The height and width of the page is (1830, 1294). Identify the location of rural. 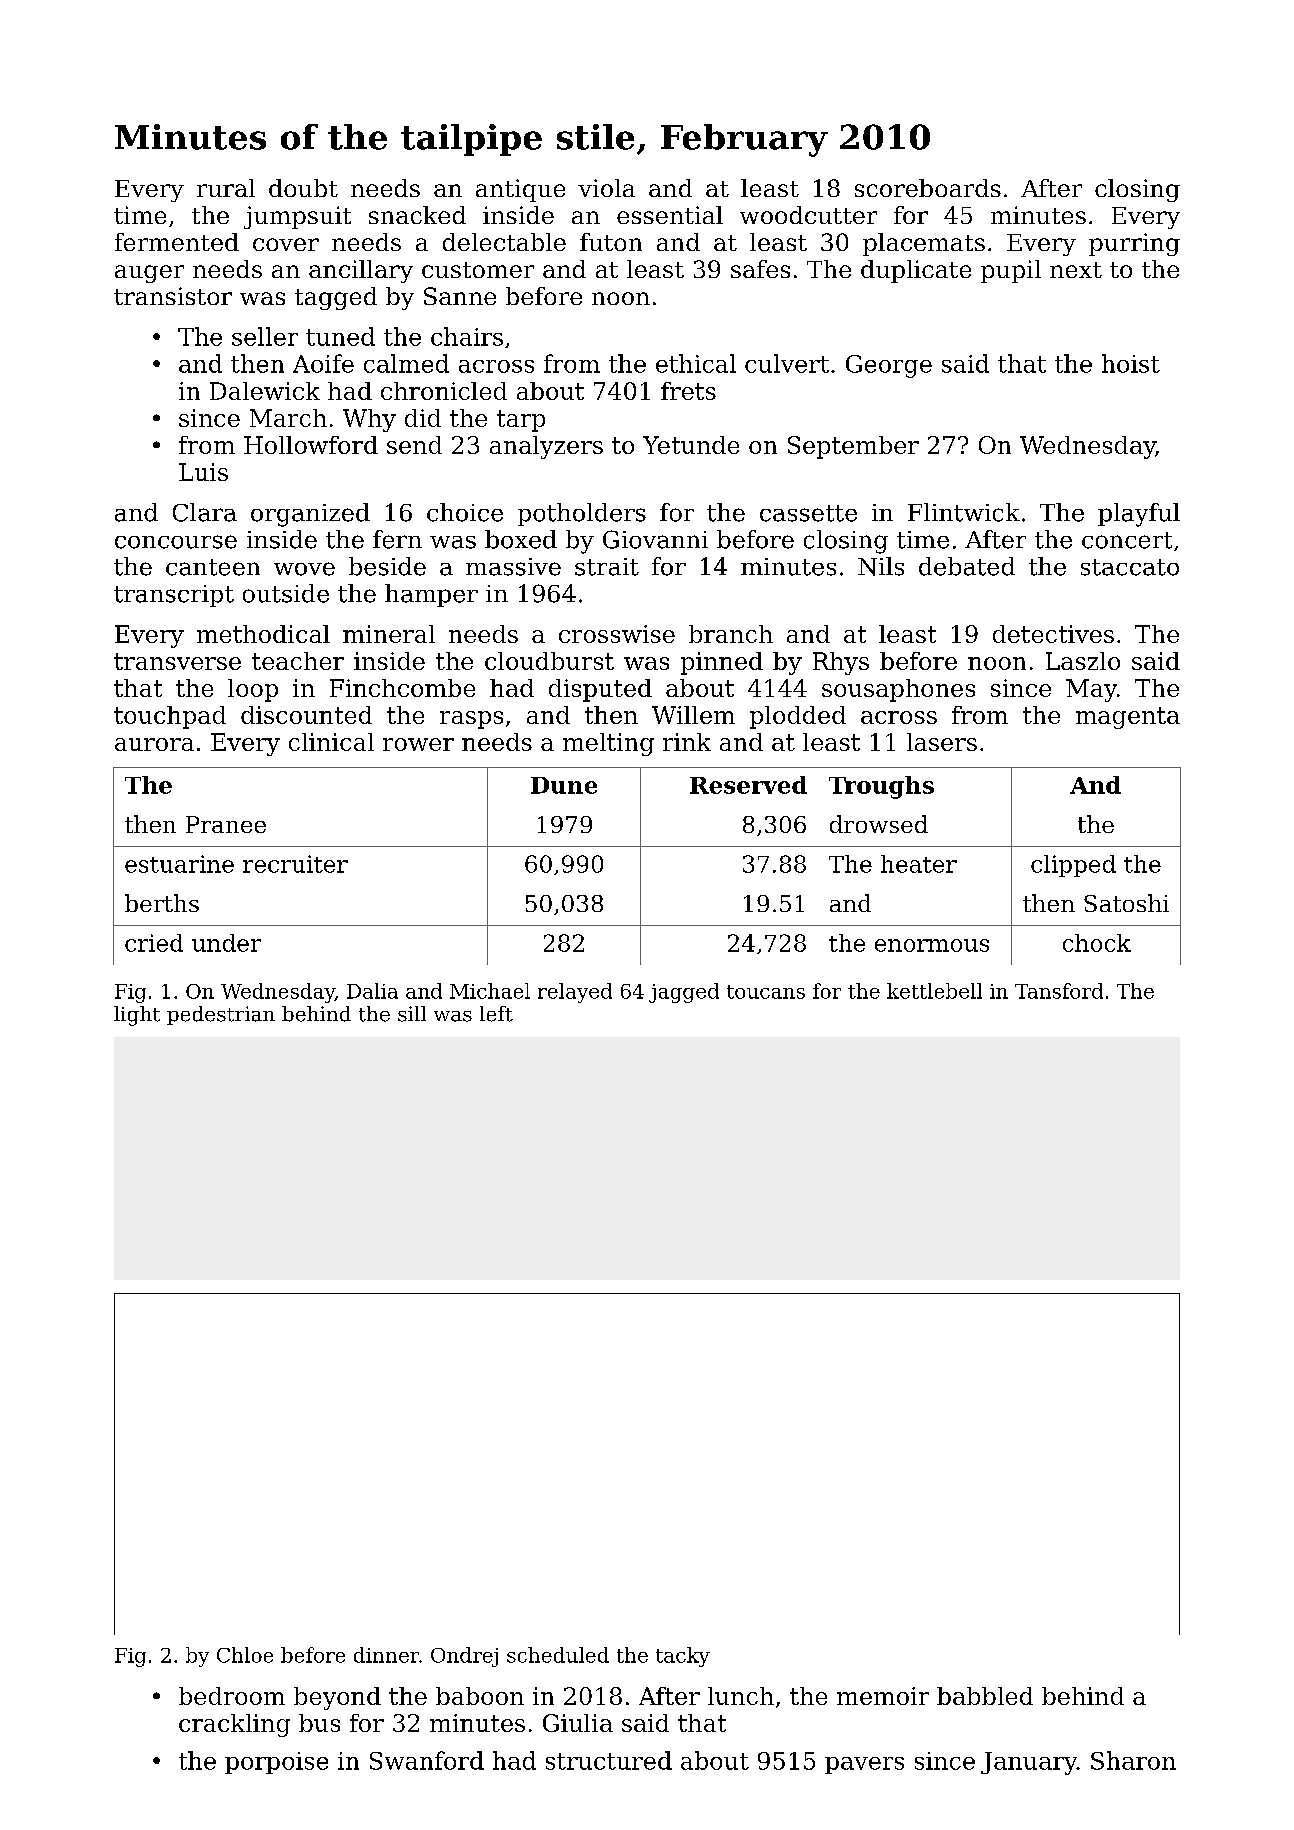
(226, 188).
